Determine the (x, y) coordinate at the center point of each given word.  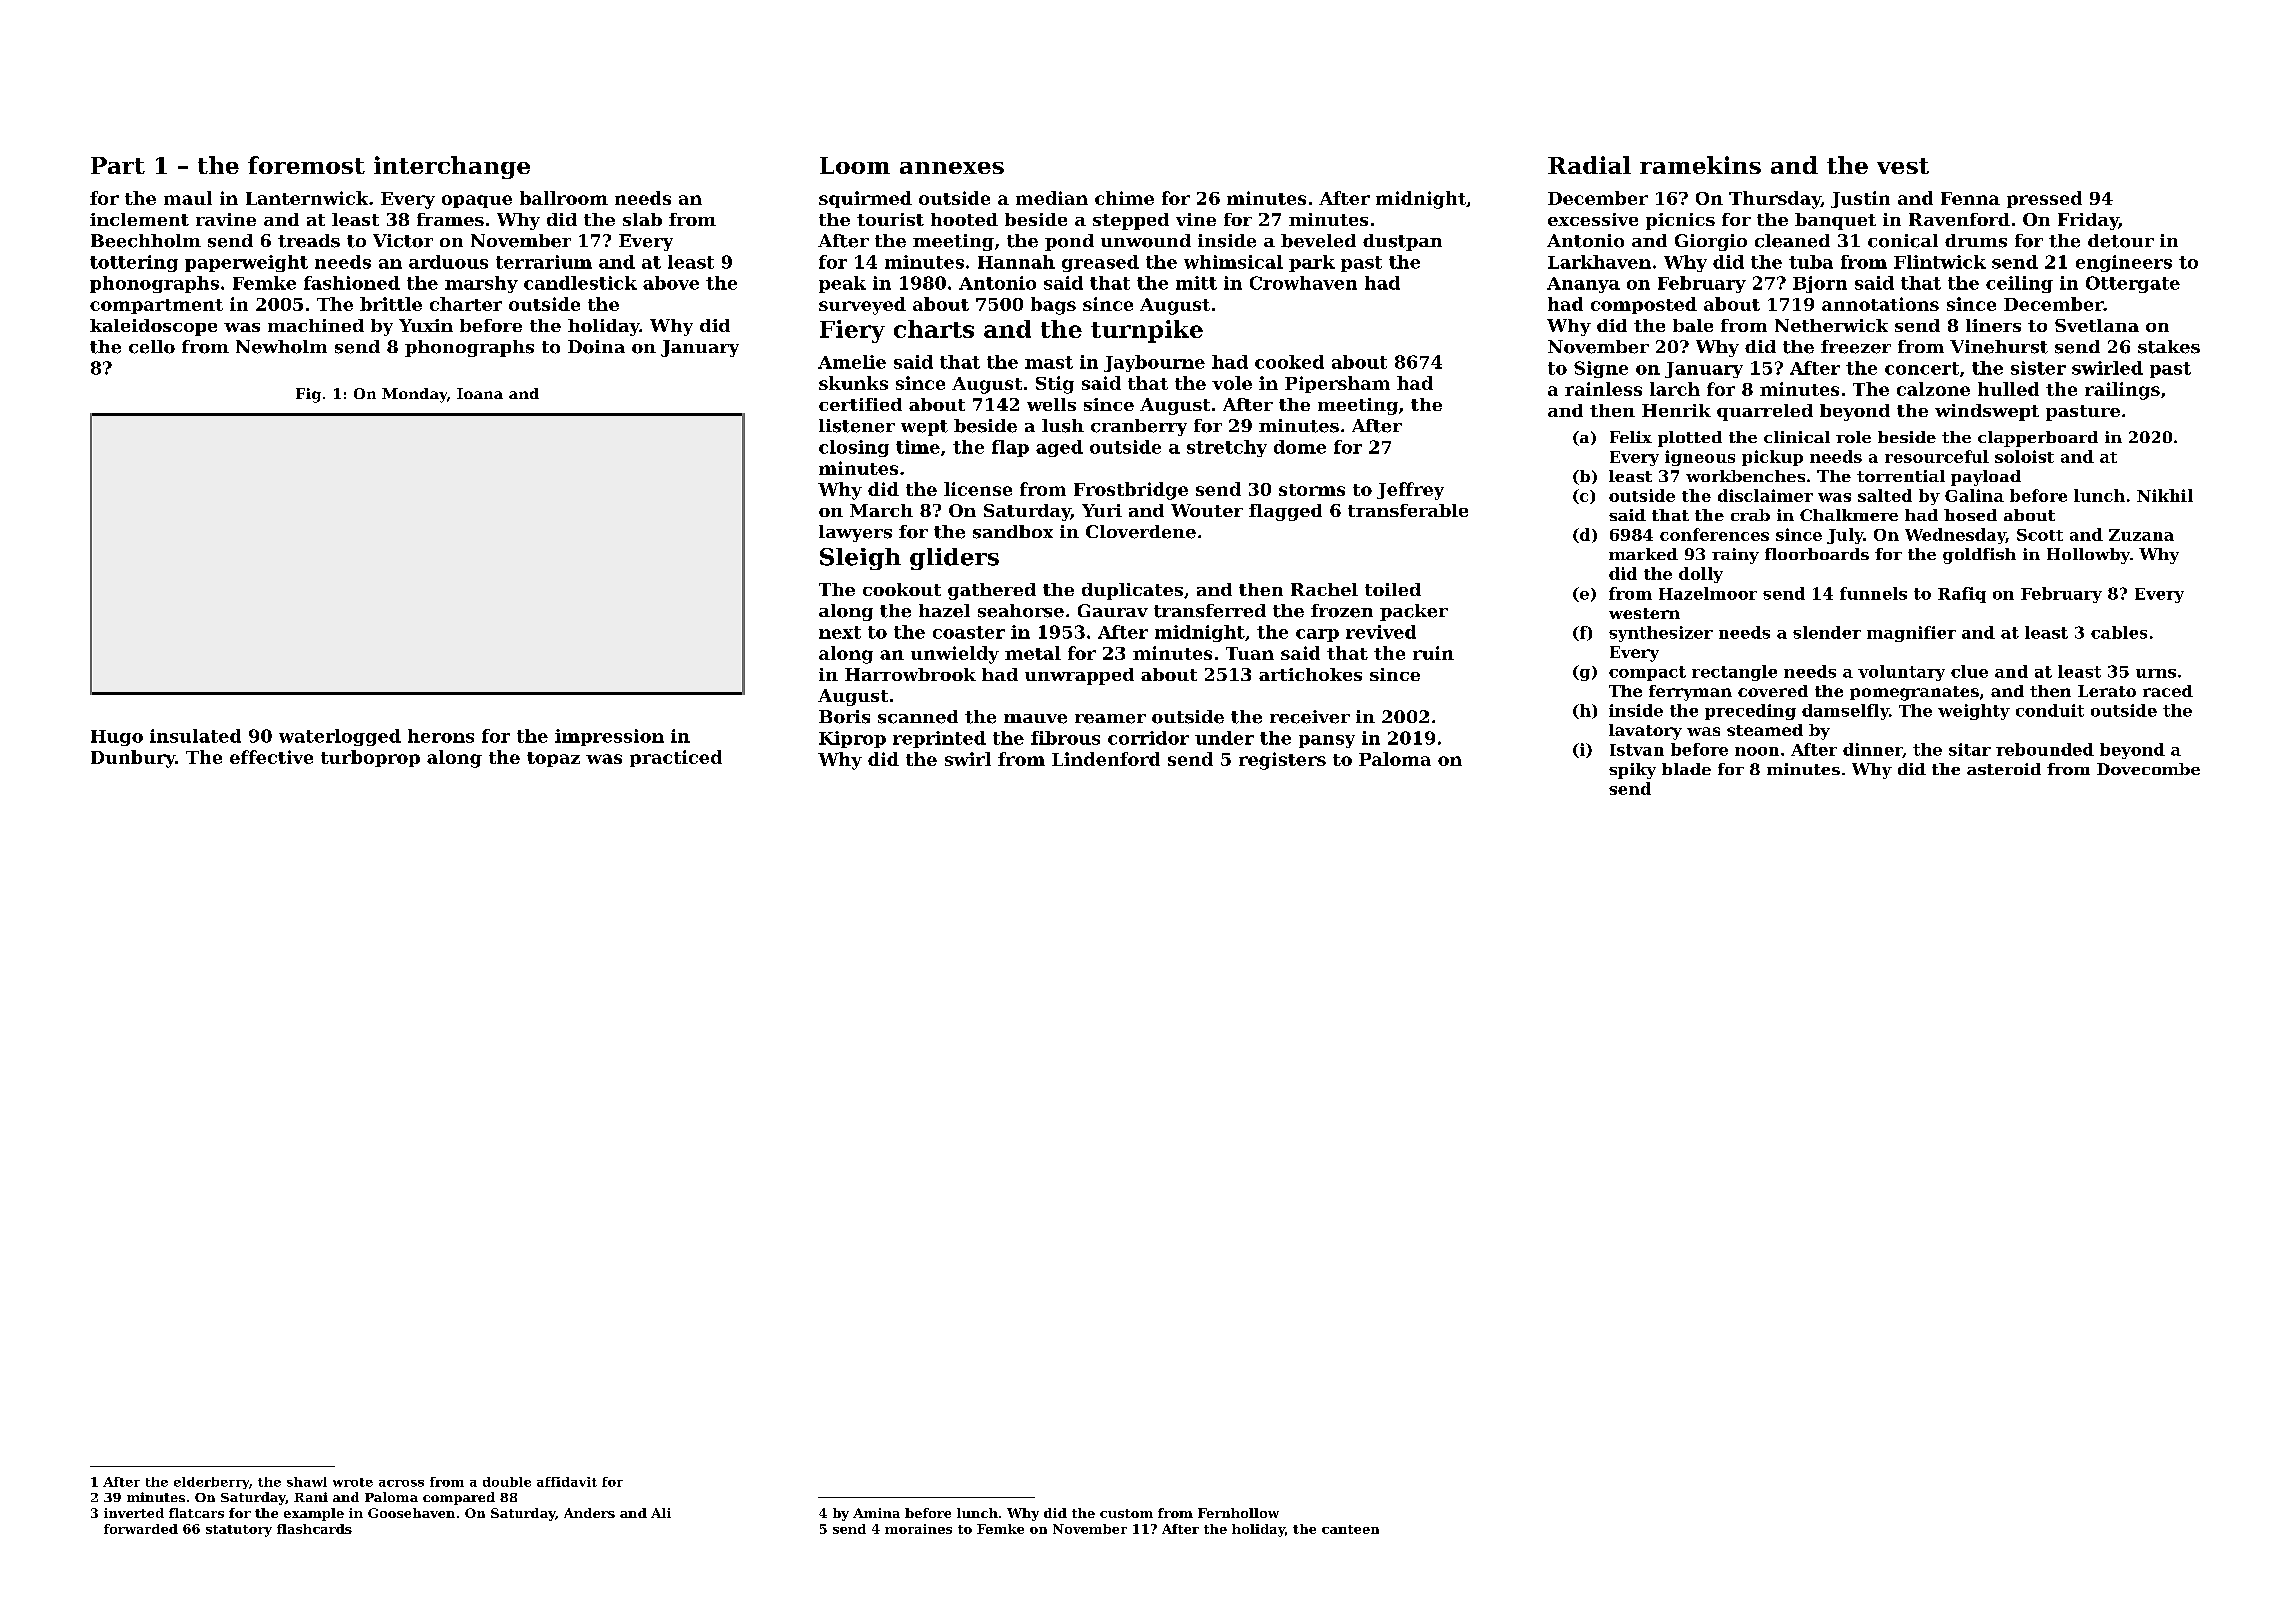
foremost (306, 165)
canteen (1350, 1529)
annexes (952, 168)
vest (1903, 166)
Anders (589, 1513)
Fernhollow (1238, 1513)
